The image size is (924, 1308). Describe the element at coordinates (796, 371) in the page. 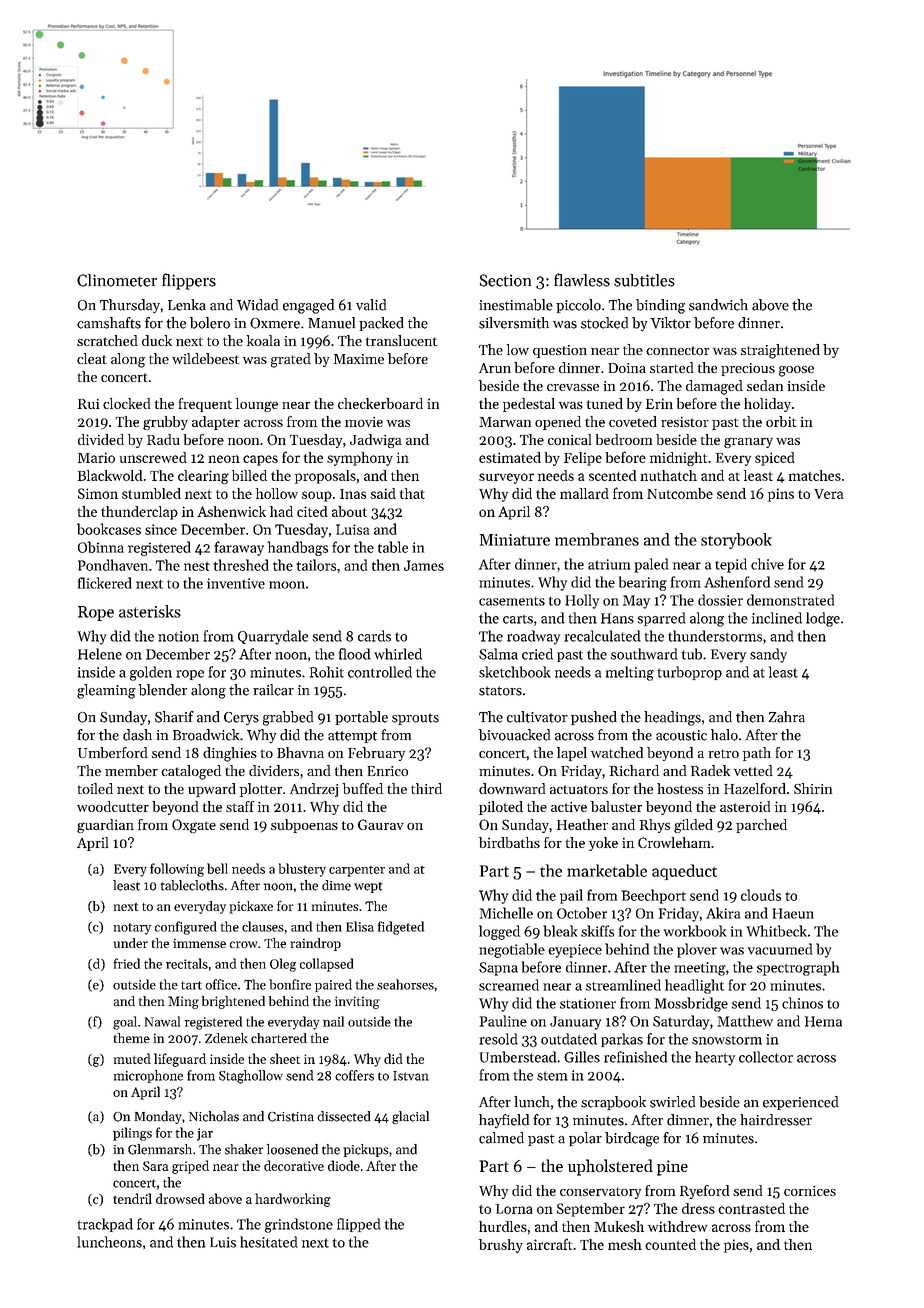

I see `goose` at that location.
